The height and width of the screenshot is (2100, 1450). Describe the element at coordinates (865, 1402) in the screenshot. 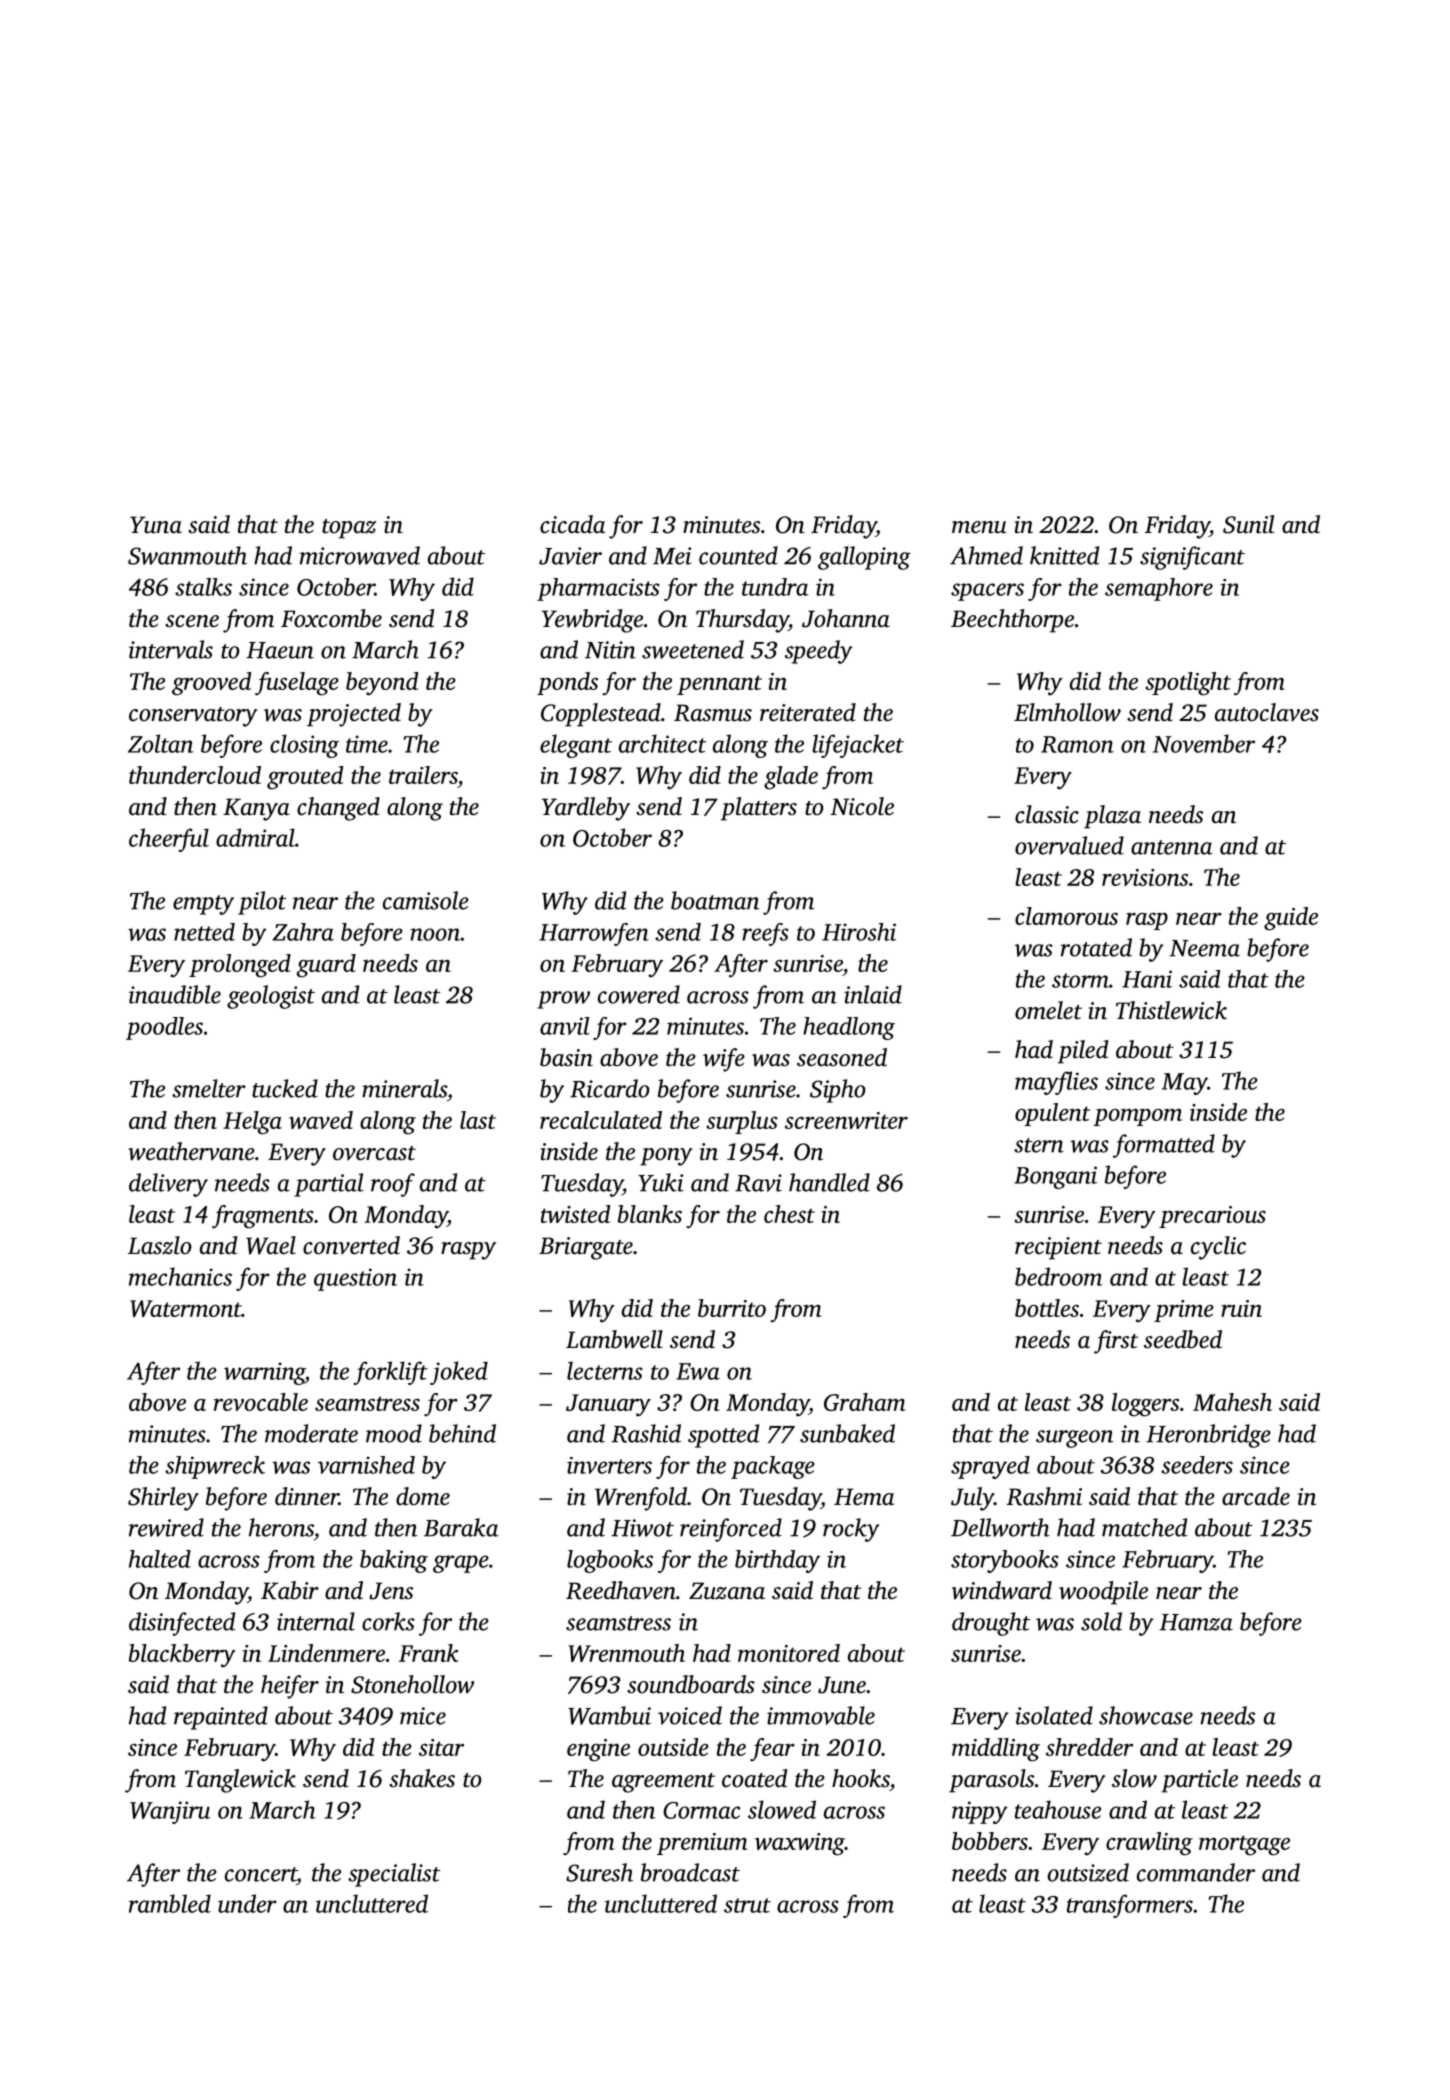

I see `Graham` at that location.
